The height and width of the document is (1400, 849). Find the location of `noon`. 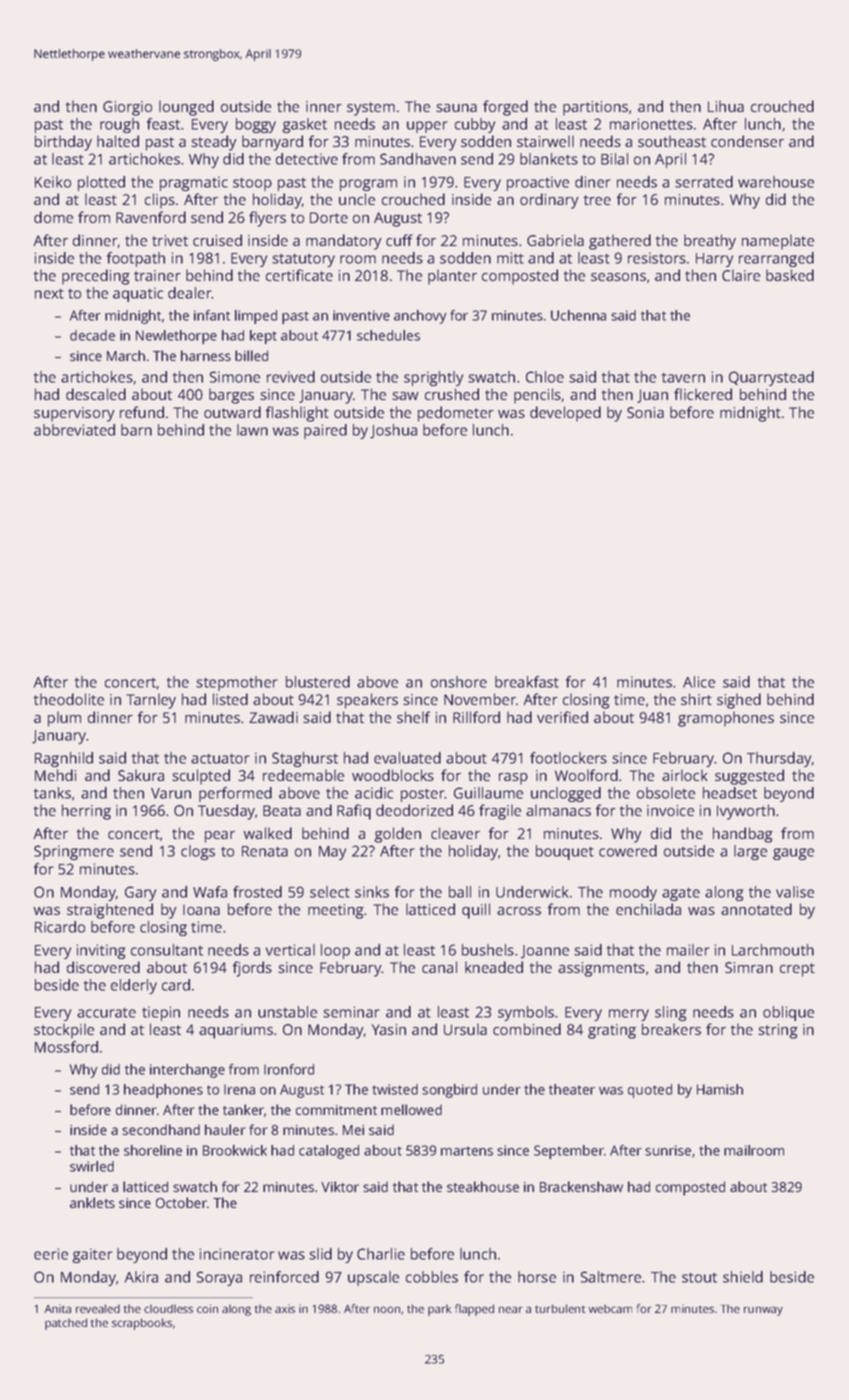

noon is located at coordinates (387, 1309).
